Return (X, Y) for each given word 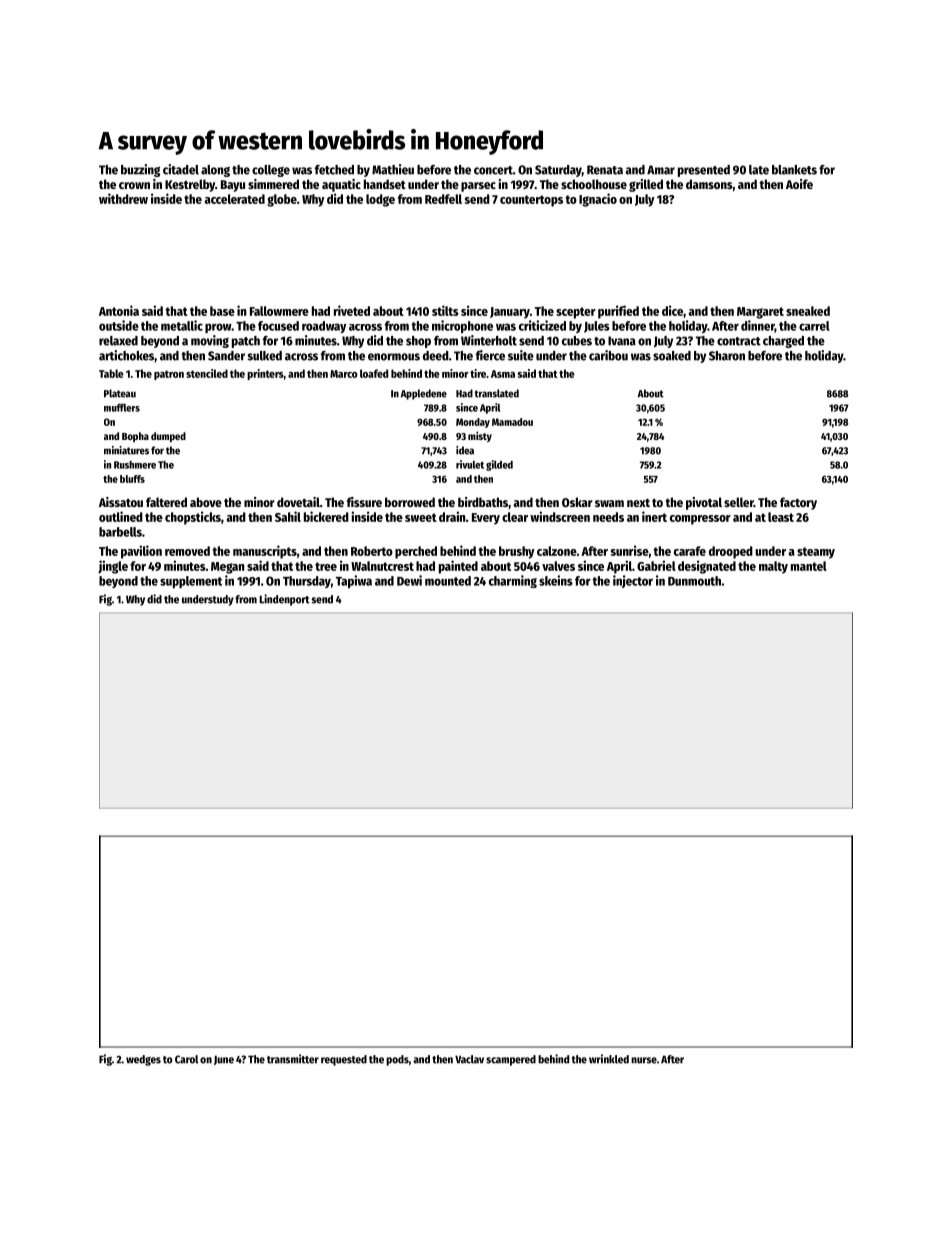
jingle (113, 567)
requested (344, 1060)
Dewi (409, 580)
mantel (809, 566)
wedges (143, 1060)
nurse (644, 1060)
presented (704, 171)
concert (493, 170)
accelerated (235, 199)
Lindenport (284, 600)
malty (773, 567)
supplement (191, 582)
